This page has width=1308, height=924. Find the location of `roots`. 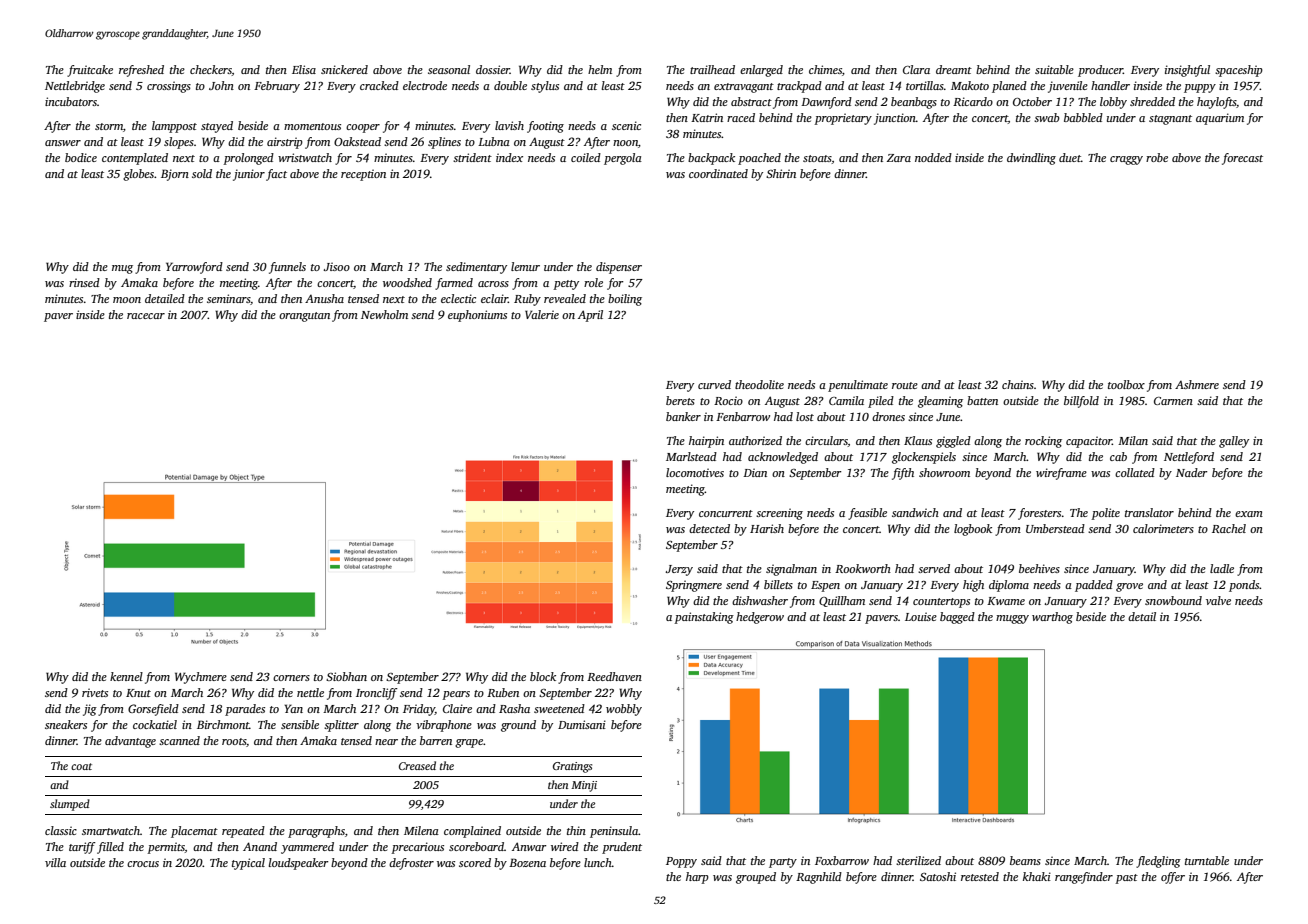

roots is located at coordinates (234, 741).
